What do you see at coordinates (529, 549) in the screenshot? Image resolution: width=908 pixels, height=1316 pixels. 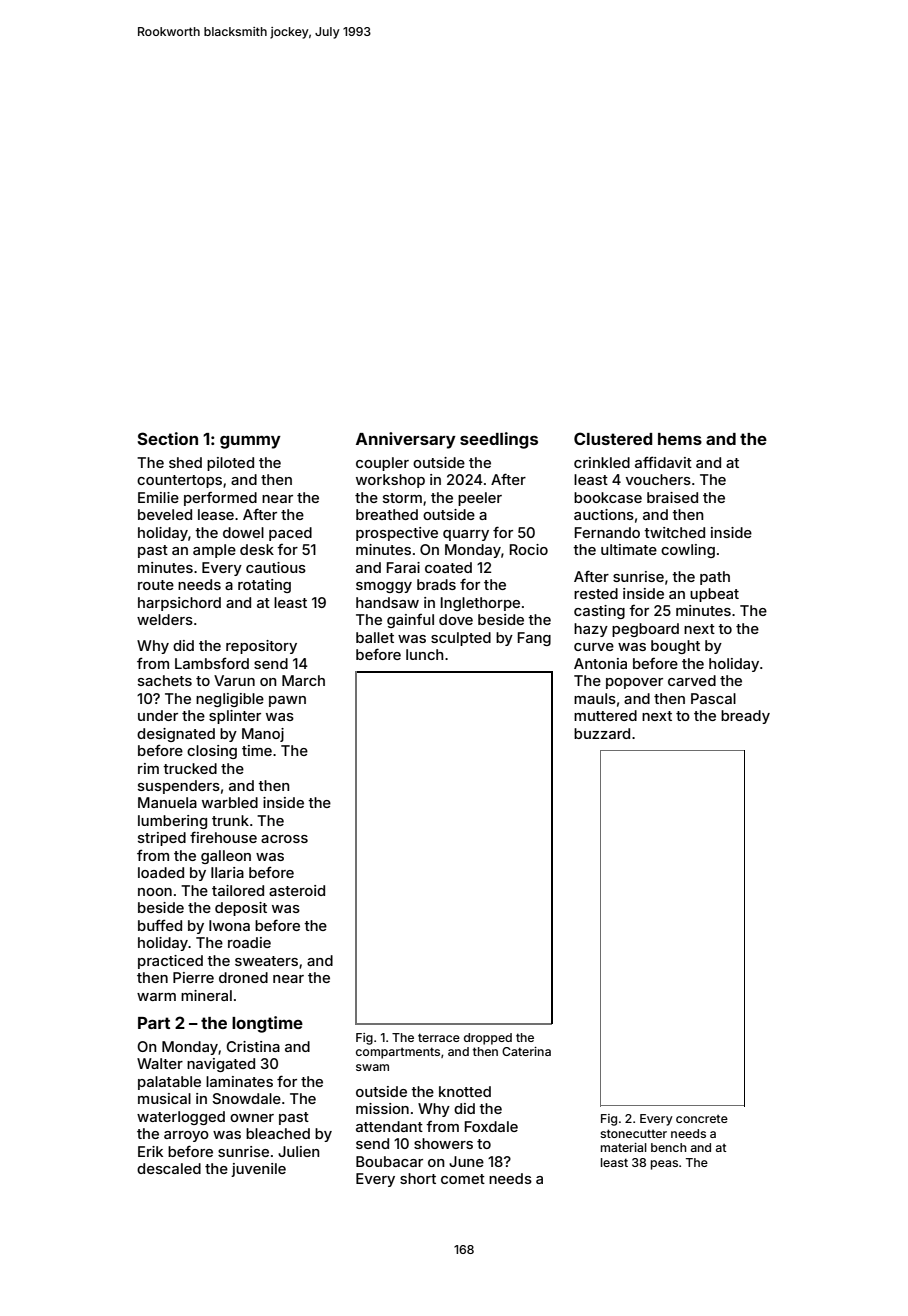 I see `Rocio` at bounding box center [529, 549].
